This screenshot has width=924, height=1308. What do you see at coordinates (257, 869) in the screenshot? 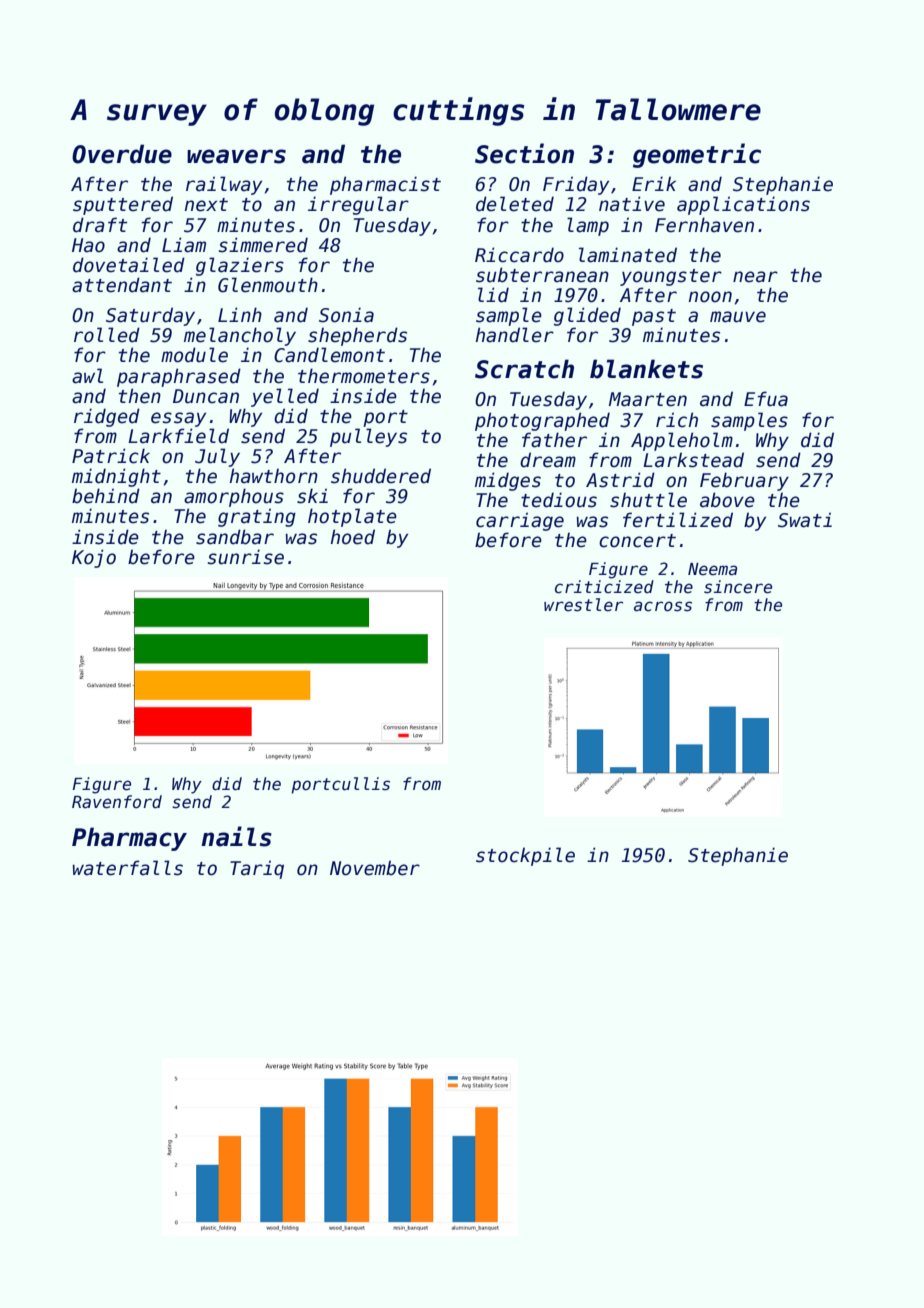
I see `Tariq` at bounding box center [257, 869].
